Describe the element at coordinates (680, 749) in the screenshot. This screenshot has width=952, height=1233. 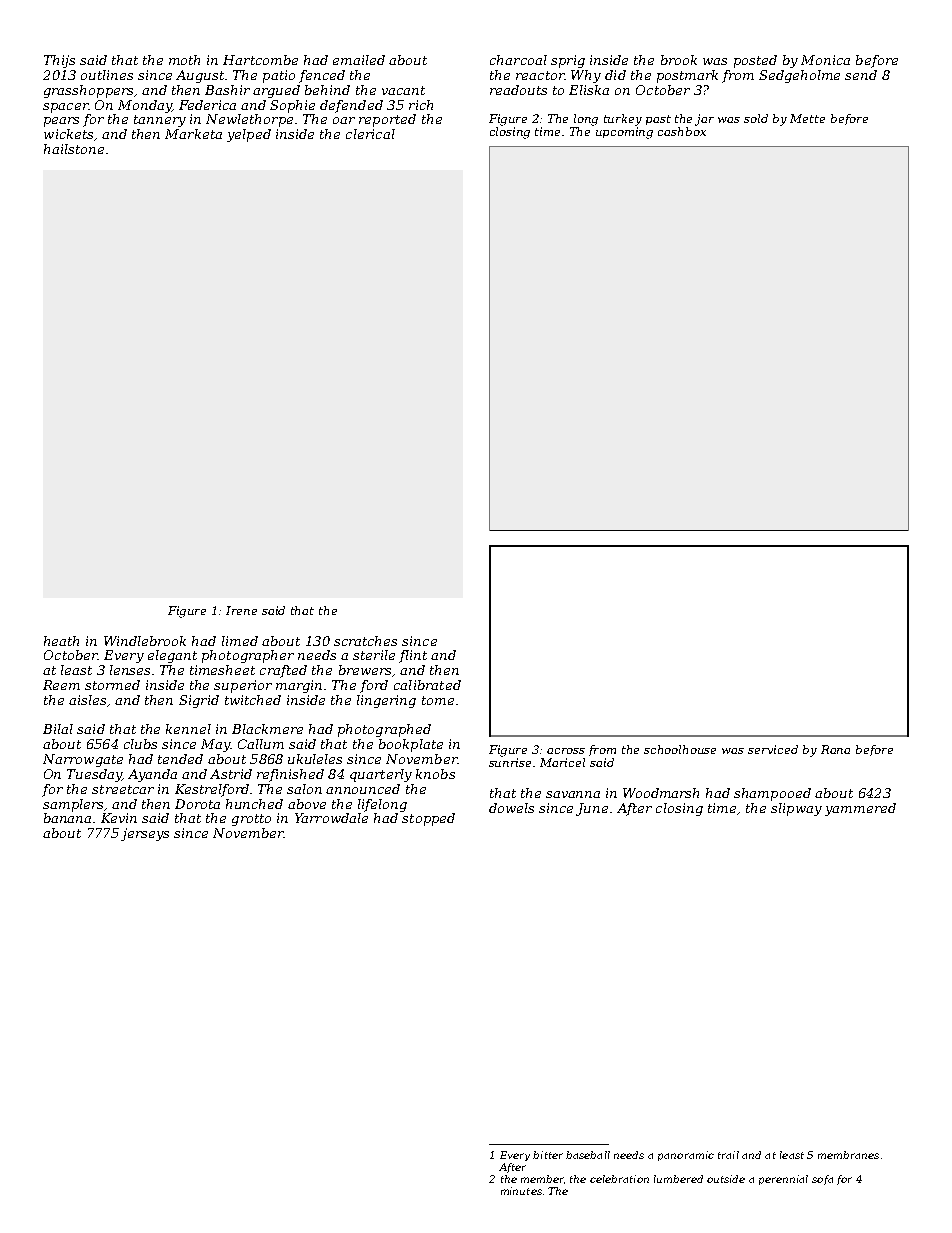
I see `schoolhouse` at that location.
